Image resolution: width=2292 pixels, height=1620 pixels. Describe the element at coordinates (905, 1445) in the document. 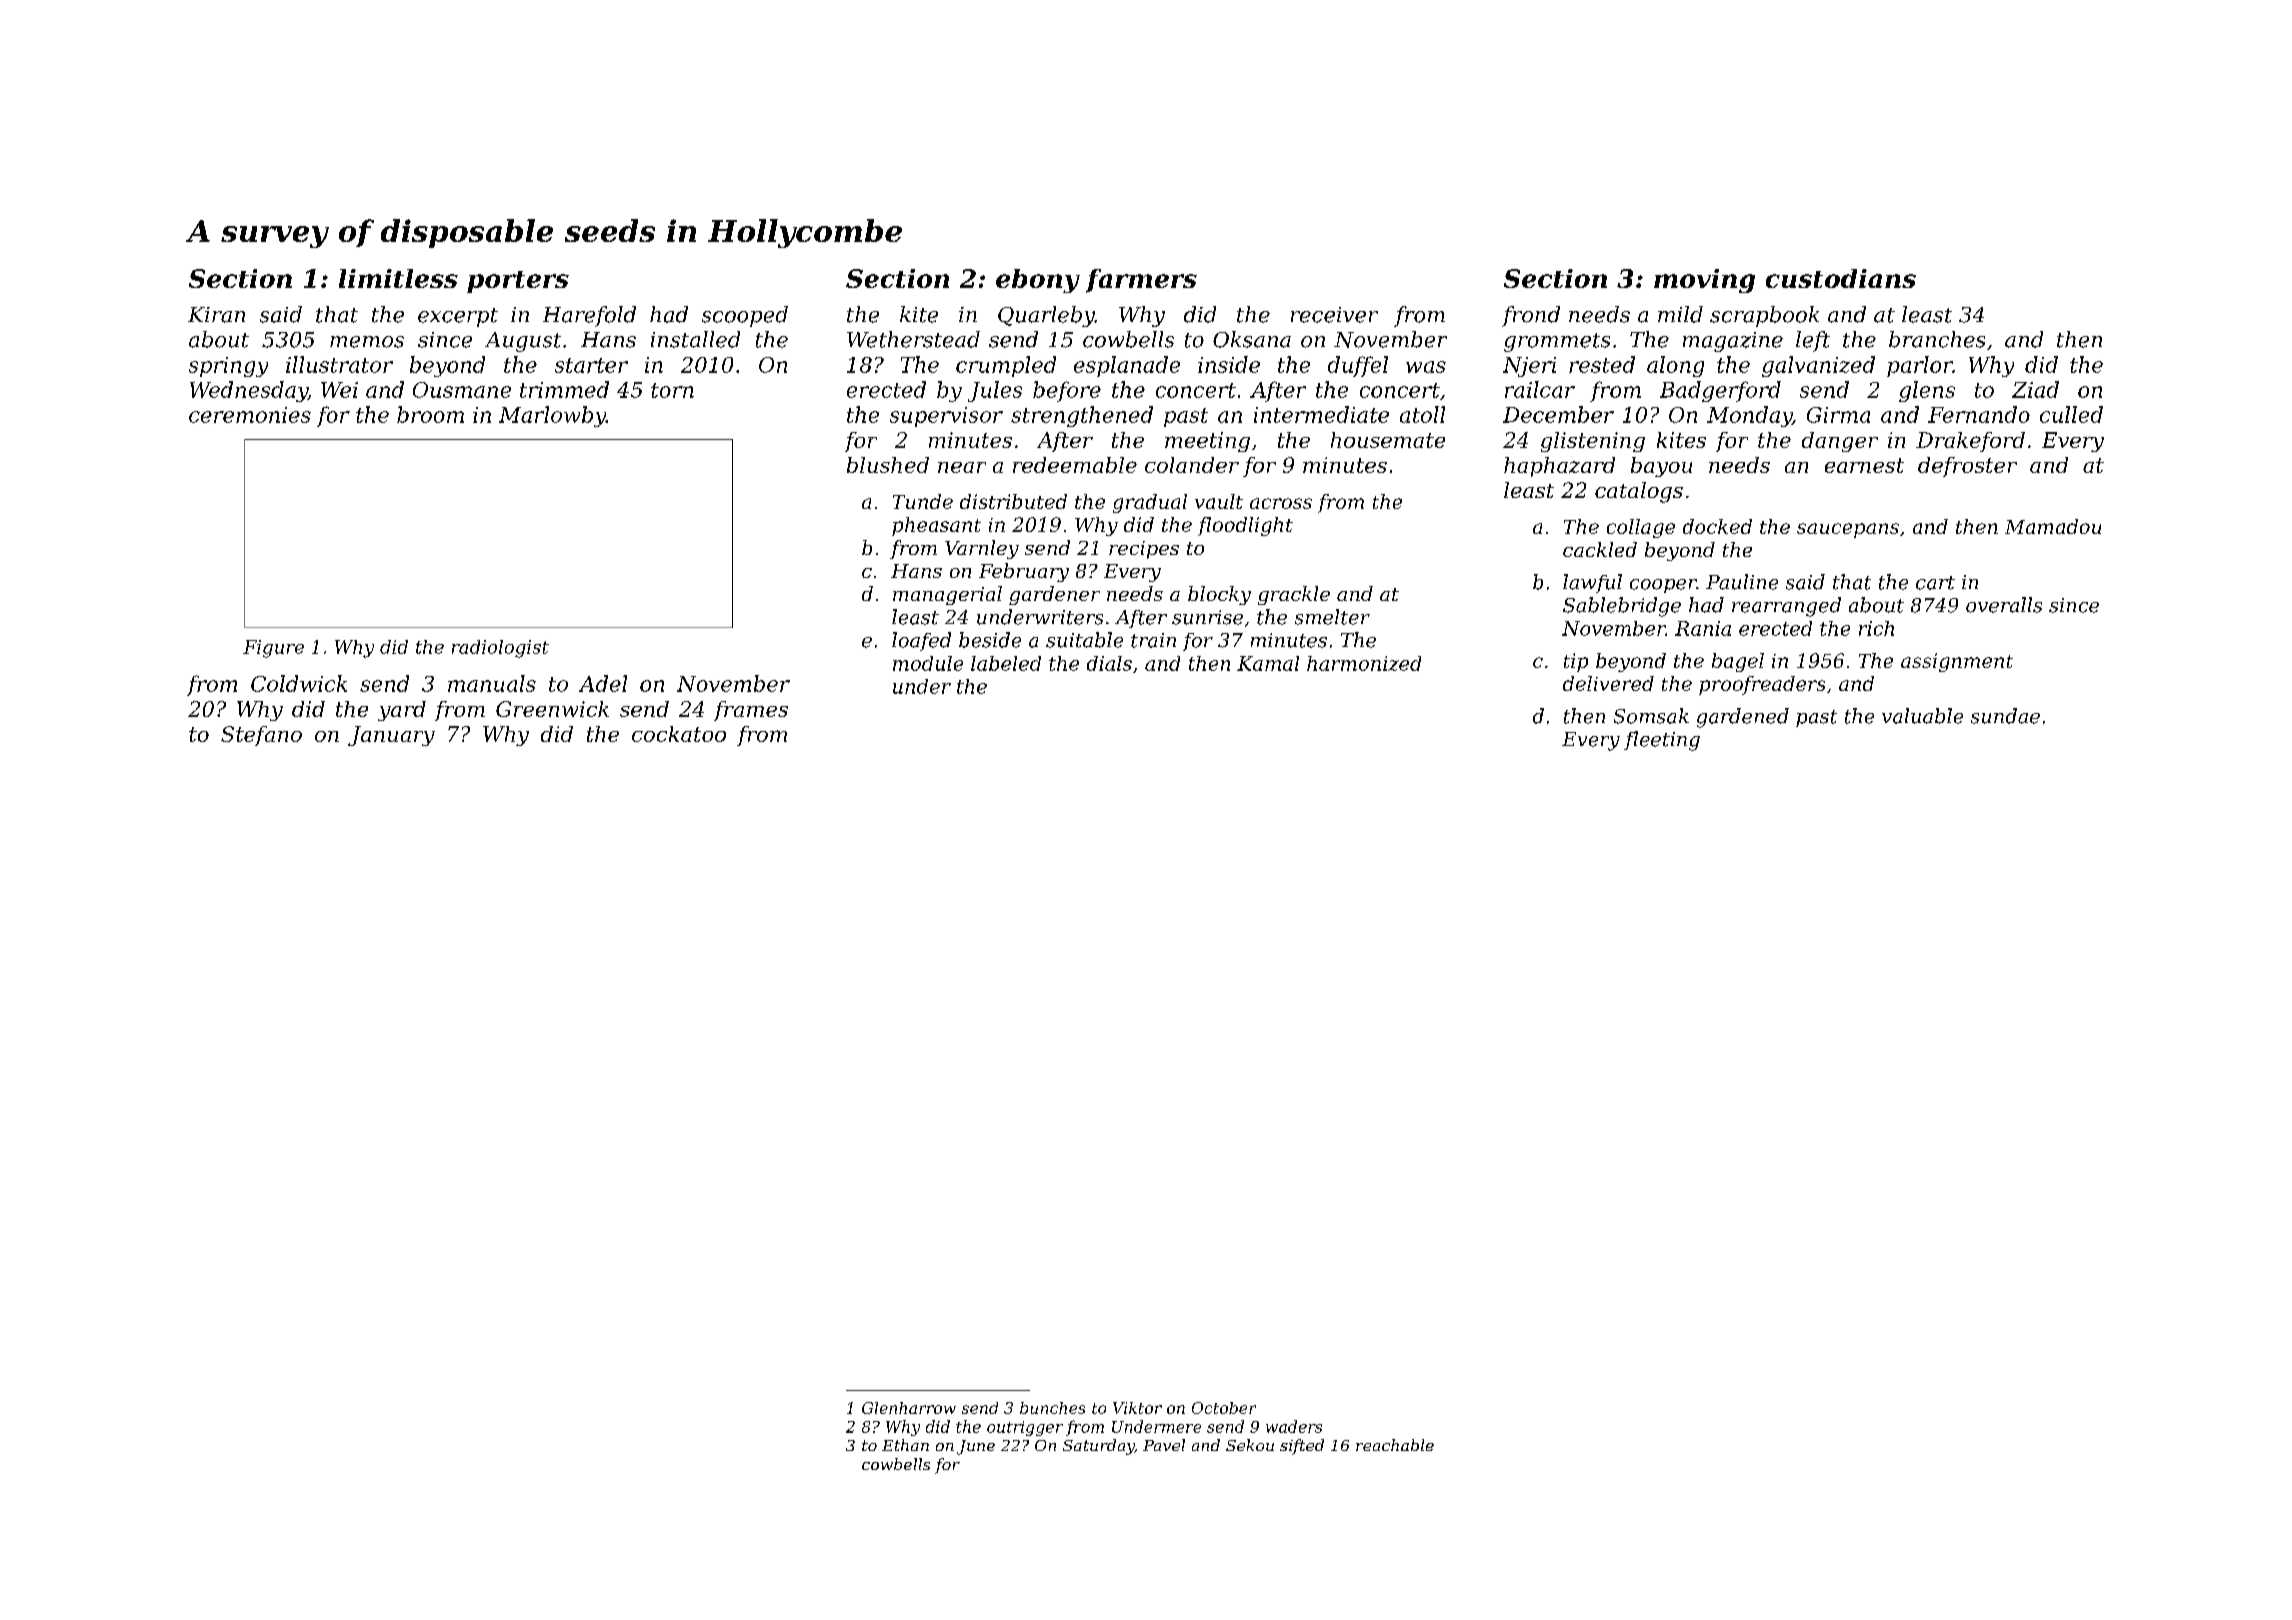

I see `Ethan` at that location.
